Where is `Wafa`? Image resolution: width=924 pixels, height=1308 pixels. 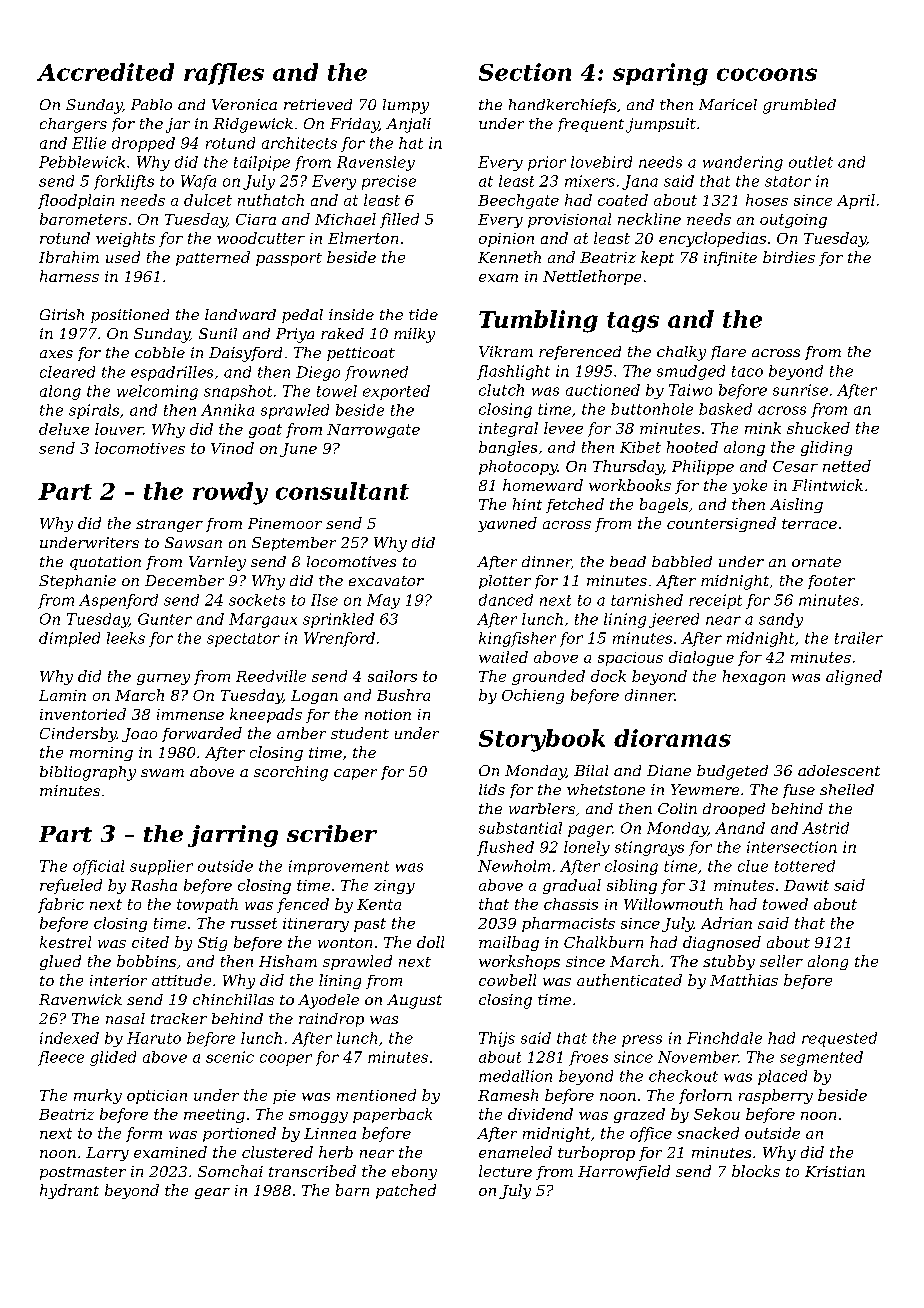 Wafa is located at coordinates (198, 182).
